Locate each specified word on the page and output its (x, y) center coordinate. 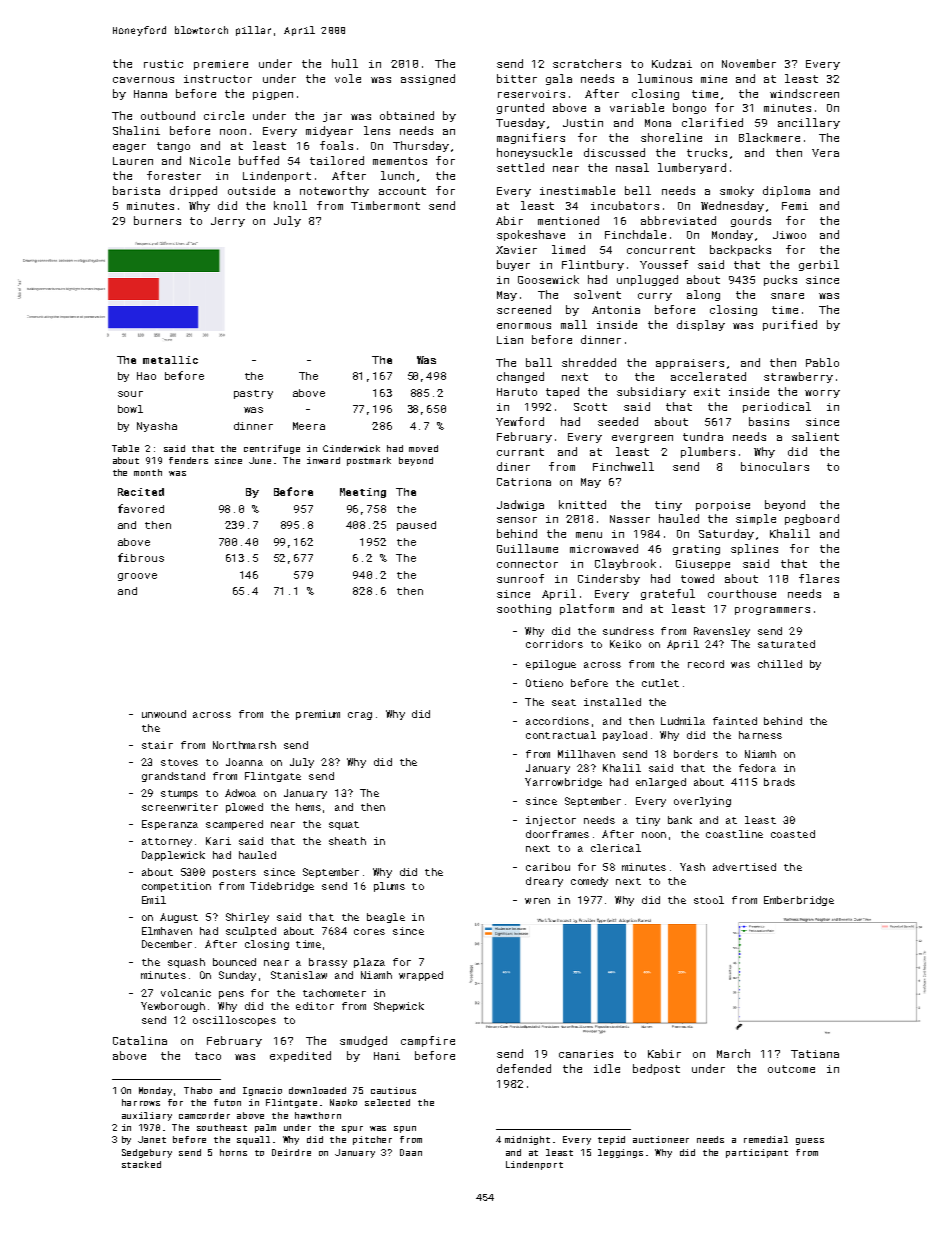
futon (227, 1102)
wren (537, 901)
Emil (154, 900)
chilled (780, 664)
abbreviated (678, 220)
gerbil (819, 265)
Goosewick (548, 279)
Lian (510, 340)
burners (157, 220)
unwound (164, 714)
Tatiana (815, 1054)
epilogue (551, 665)
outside (251, 190)
